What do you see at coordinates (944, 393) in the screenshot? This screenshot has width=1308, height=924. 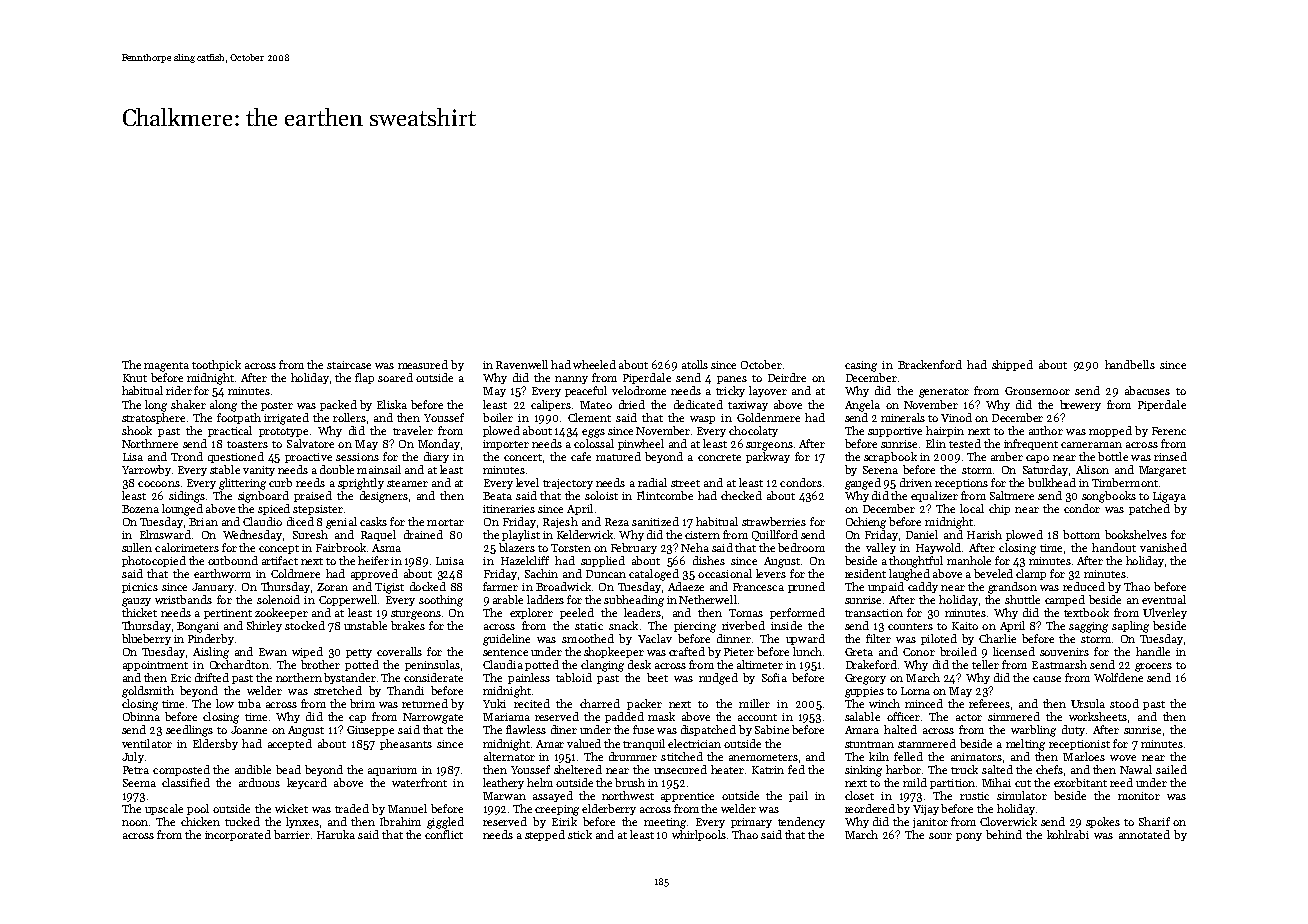 I see `generator` at bounding box center [944, 393].
